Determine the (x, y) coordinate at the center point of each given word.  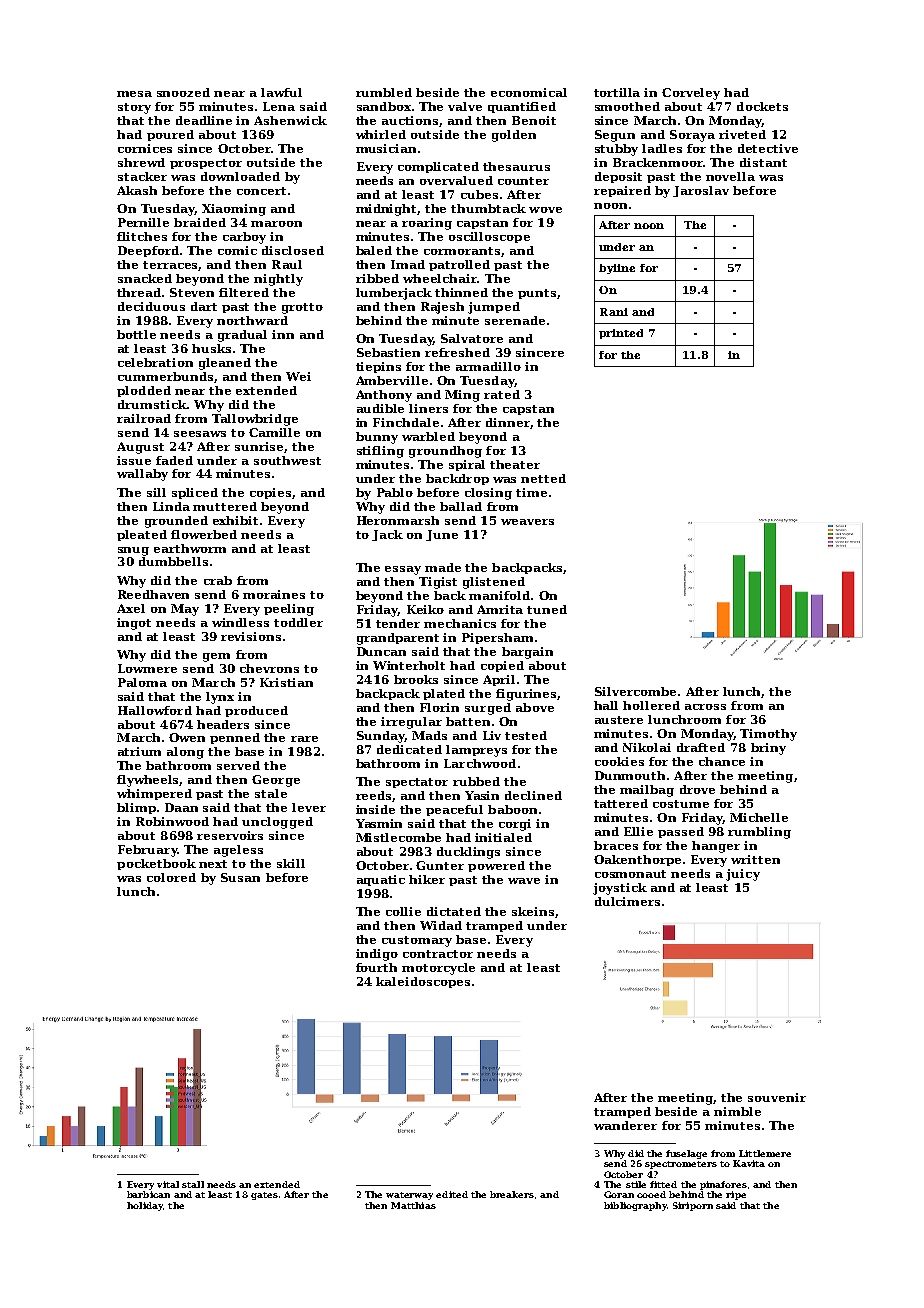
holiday (145, 1206)
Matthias (413, 1205)
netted (543, 478)
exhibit (235, 520)
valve (465, 106)
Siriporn (693, 1206)
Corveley (691, 94)
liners (428, 408)
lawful (281, 92)
